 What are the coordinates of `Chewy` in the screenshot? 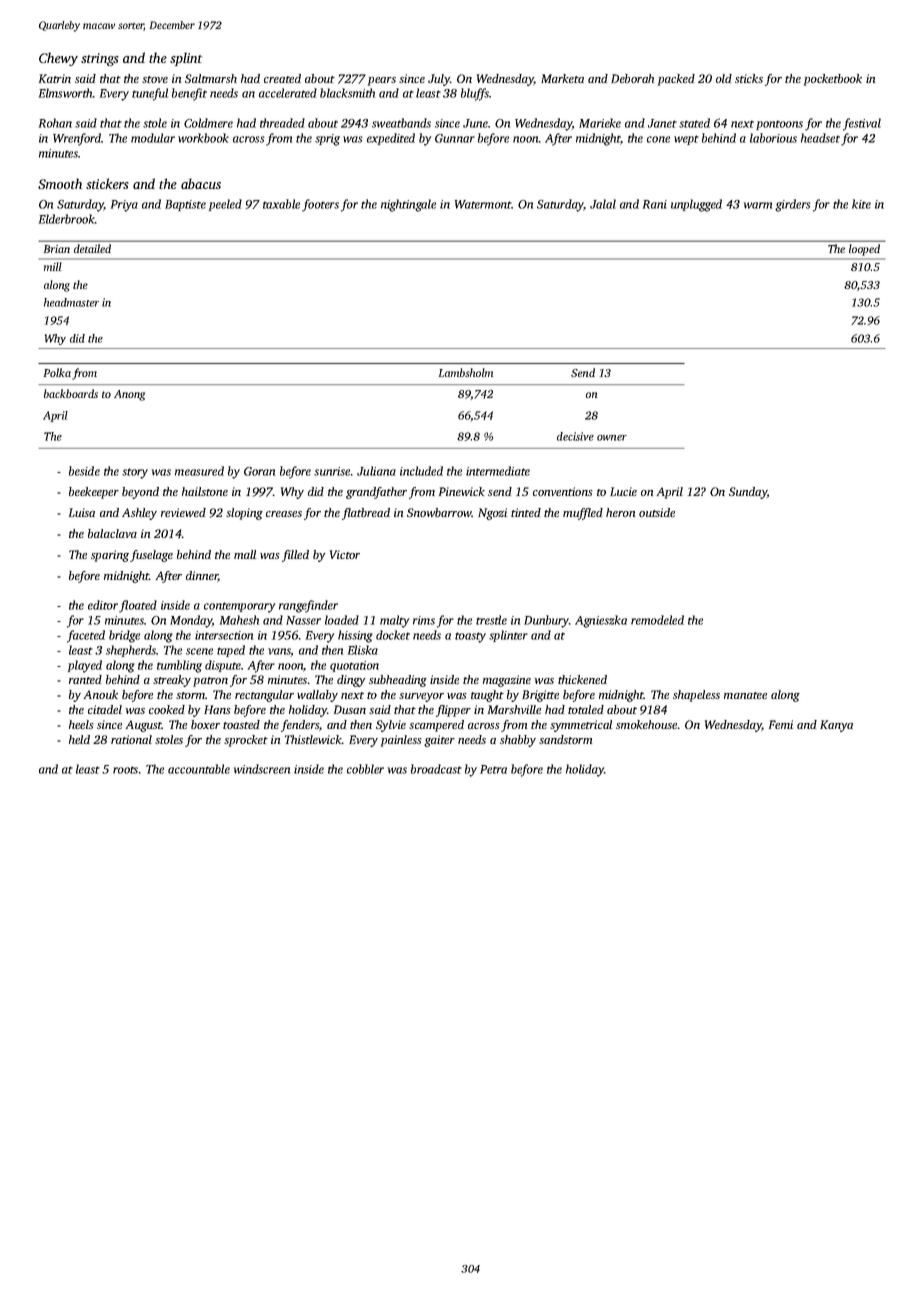 It's located at (58, 59).
